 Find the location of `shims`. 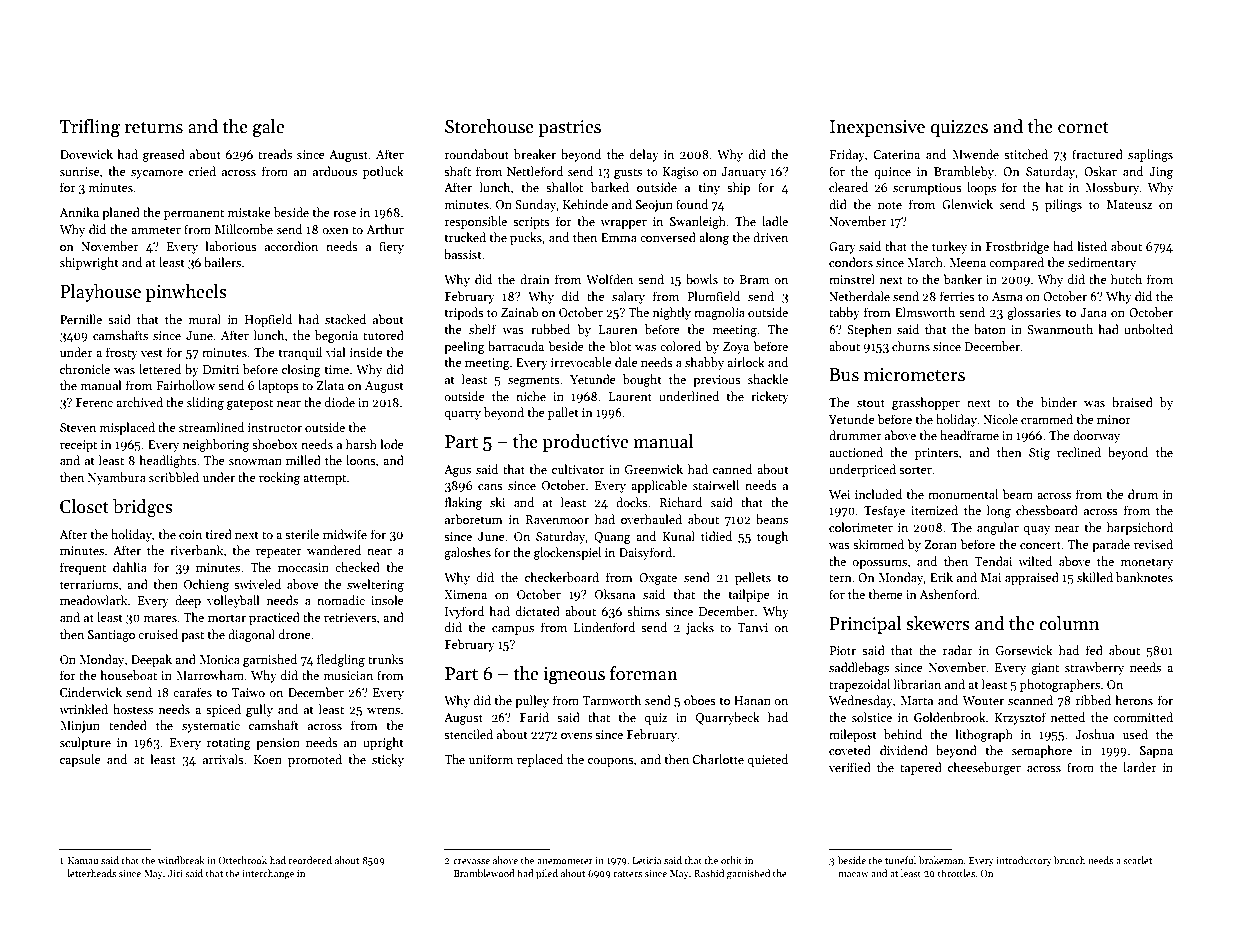

shims is located at coordinates (643, 611).
